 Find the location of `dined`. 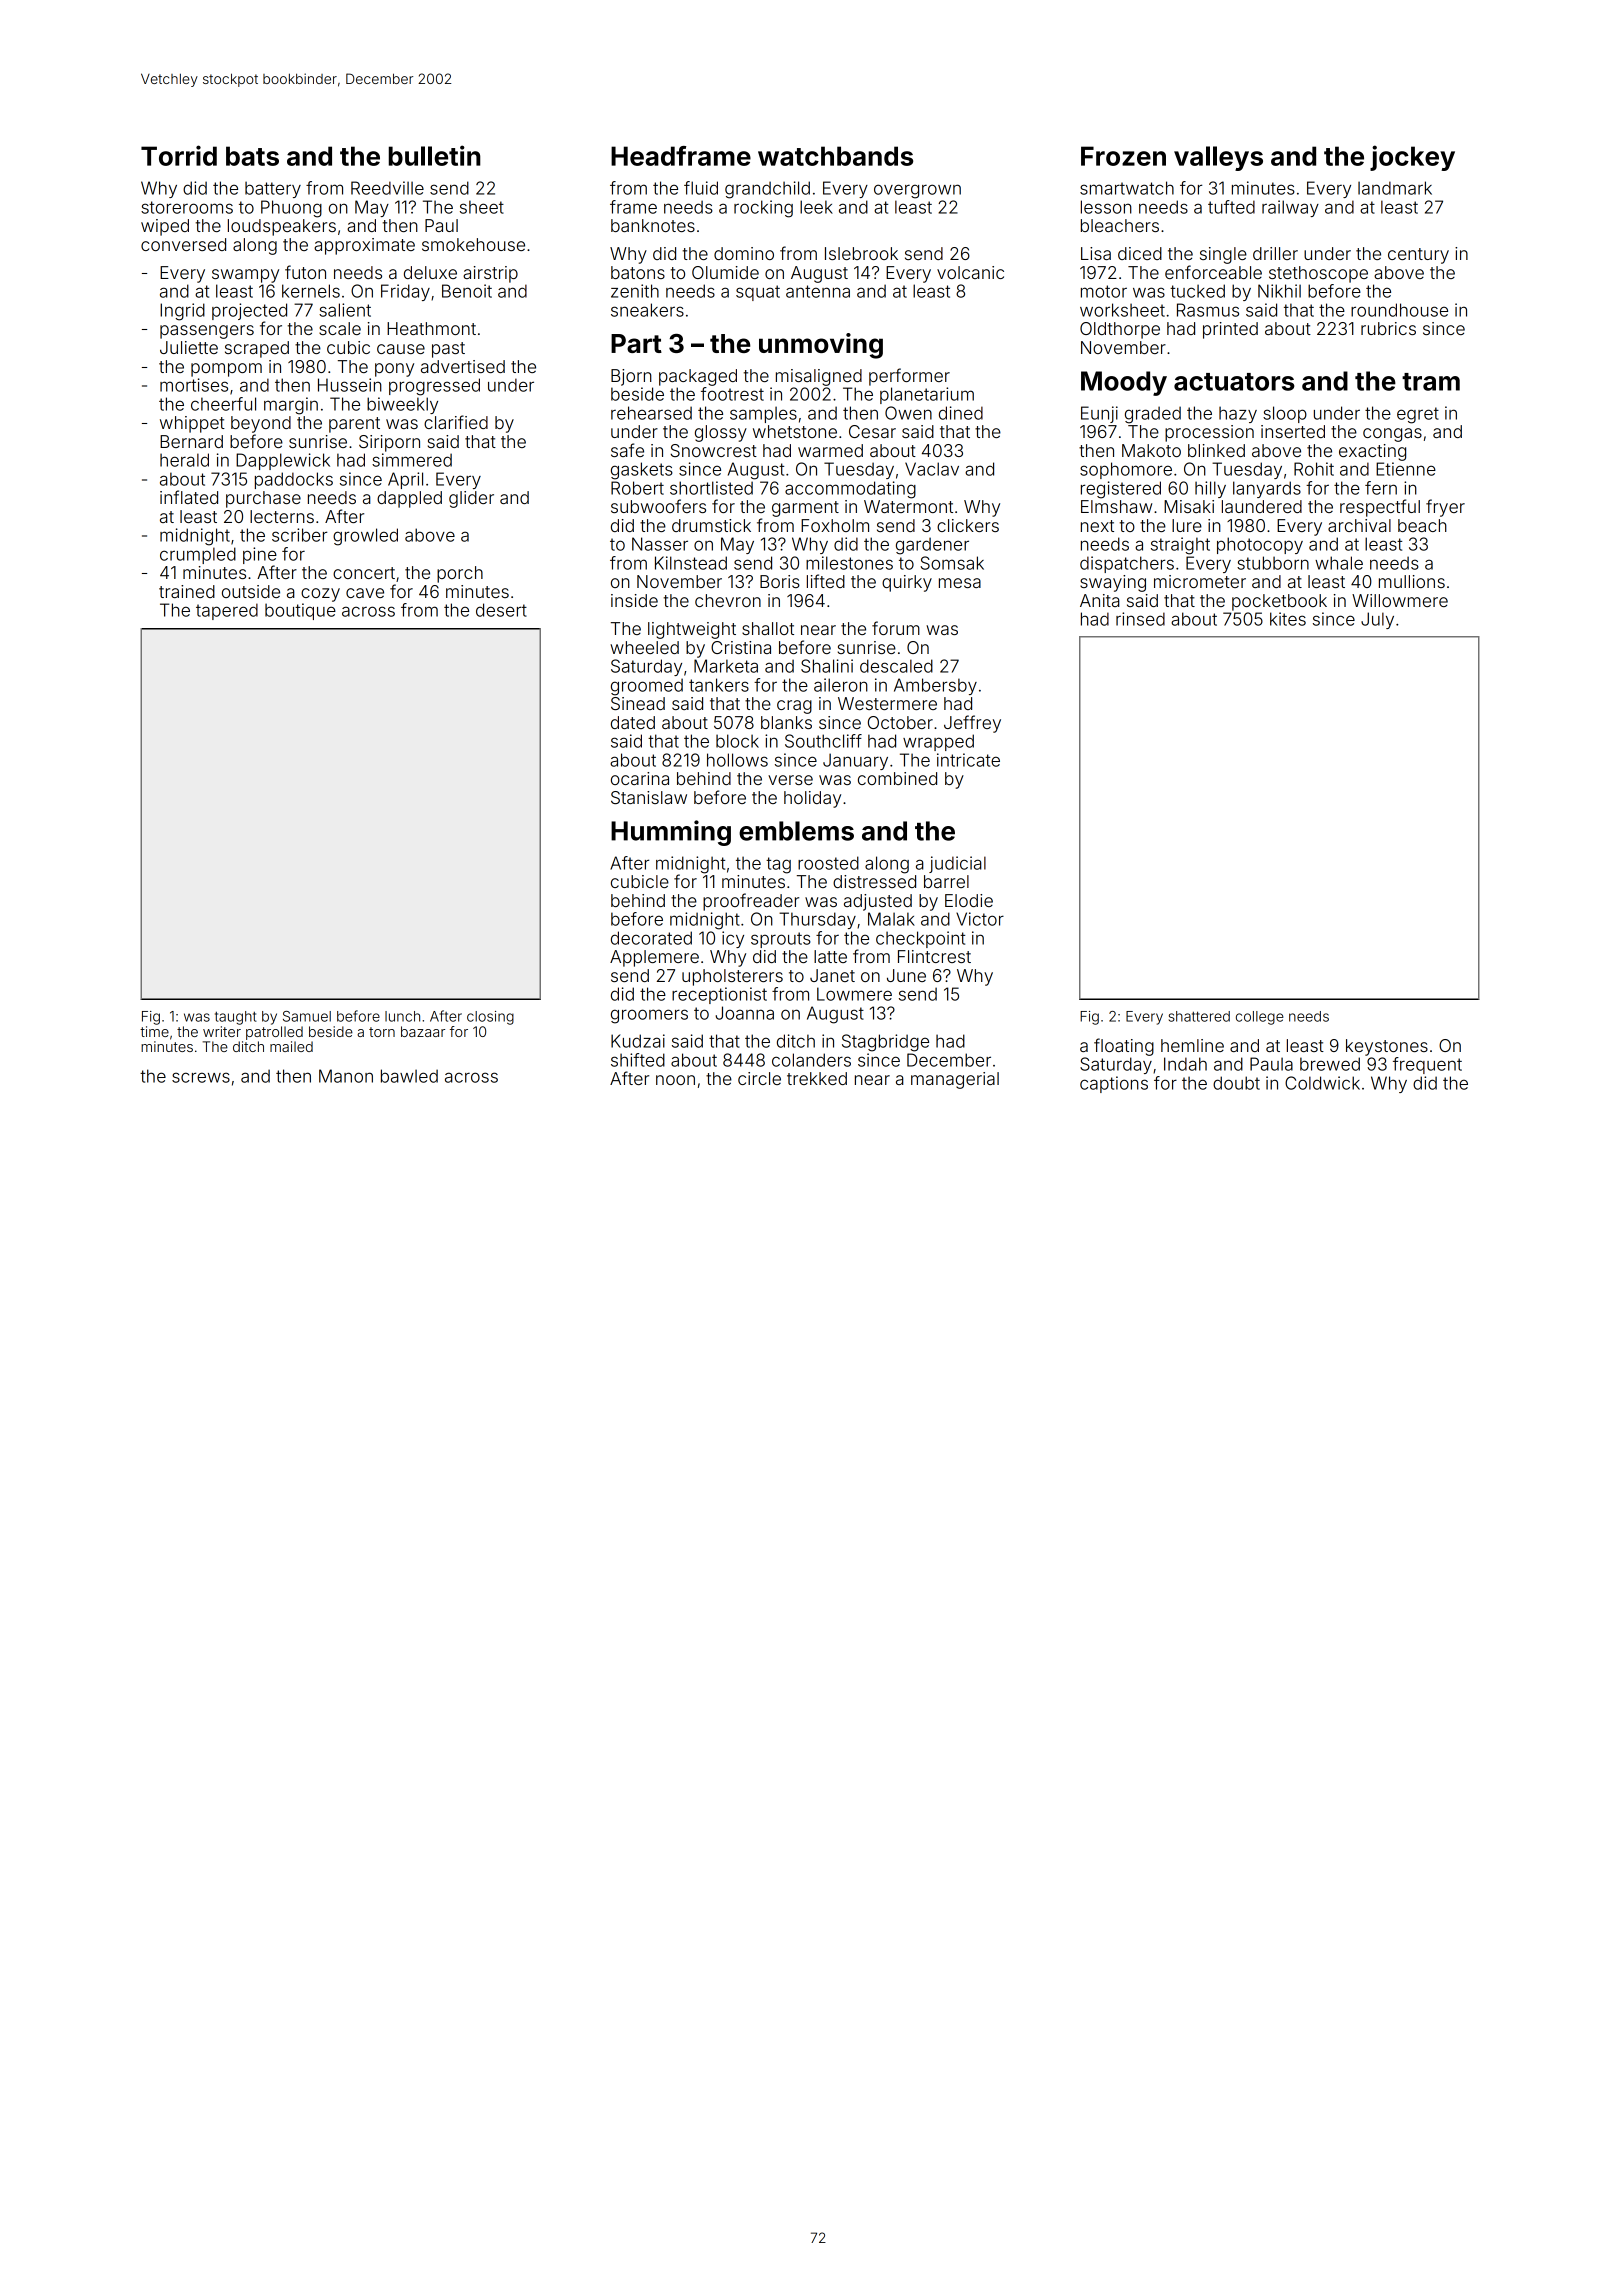

dined is located at coordinates (961, 413).
